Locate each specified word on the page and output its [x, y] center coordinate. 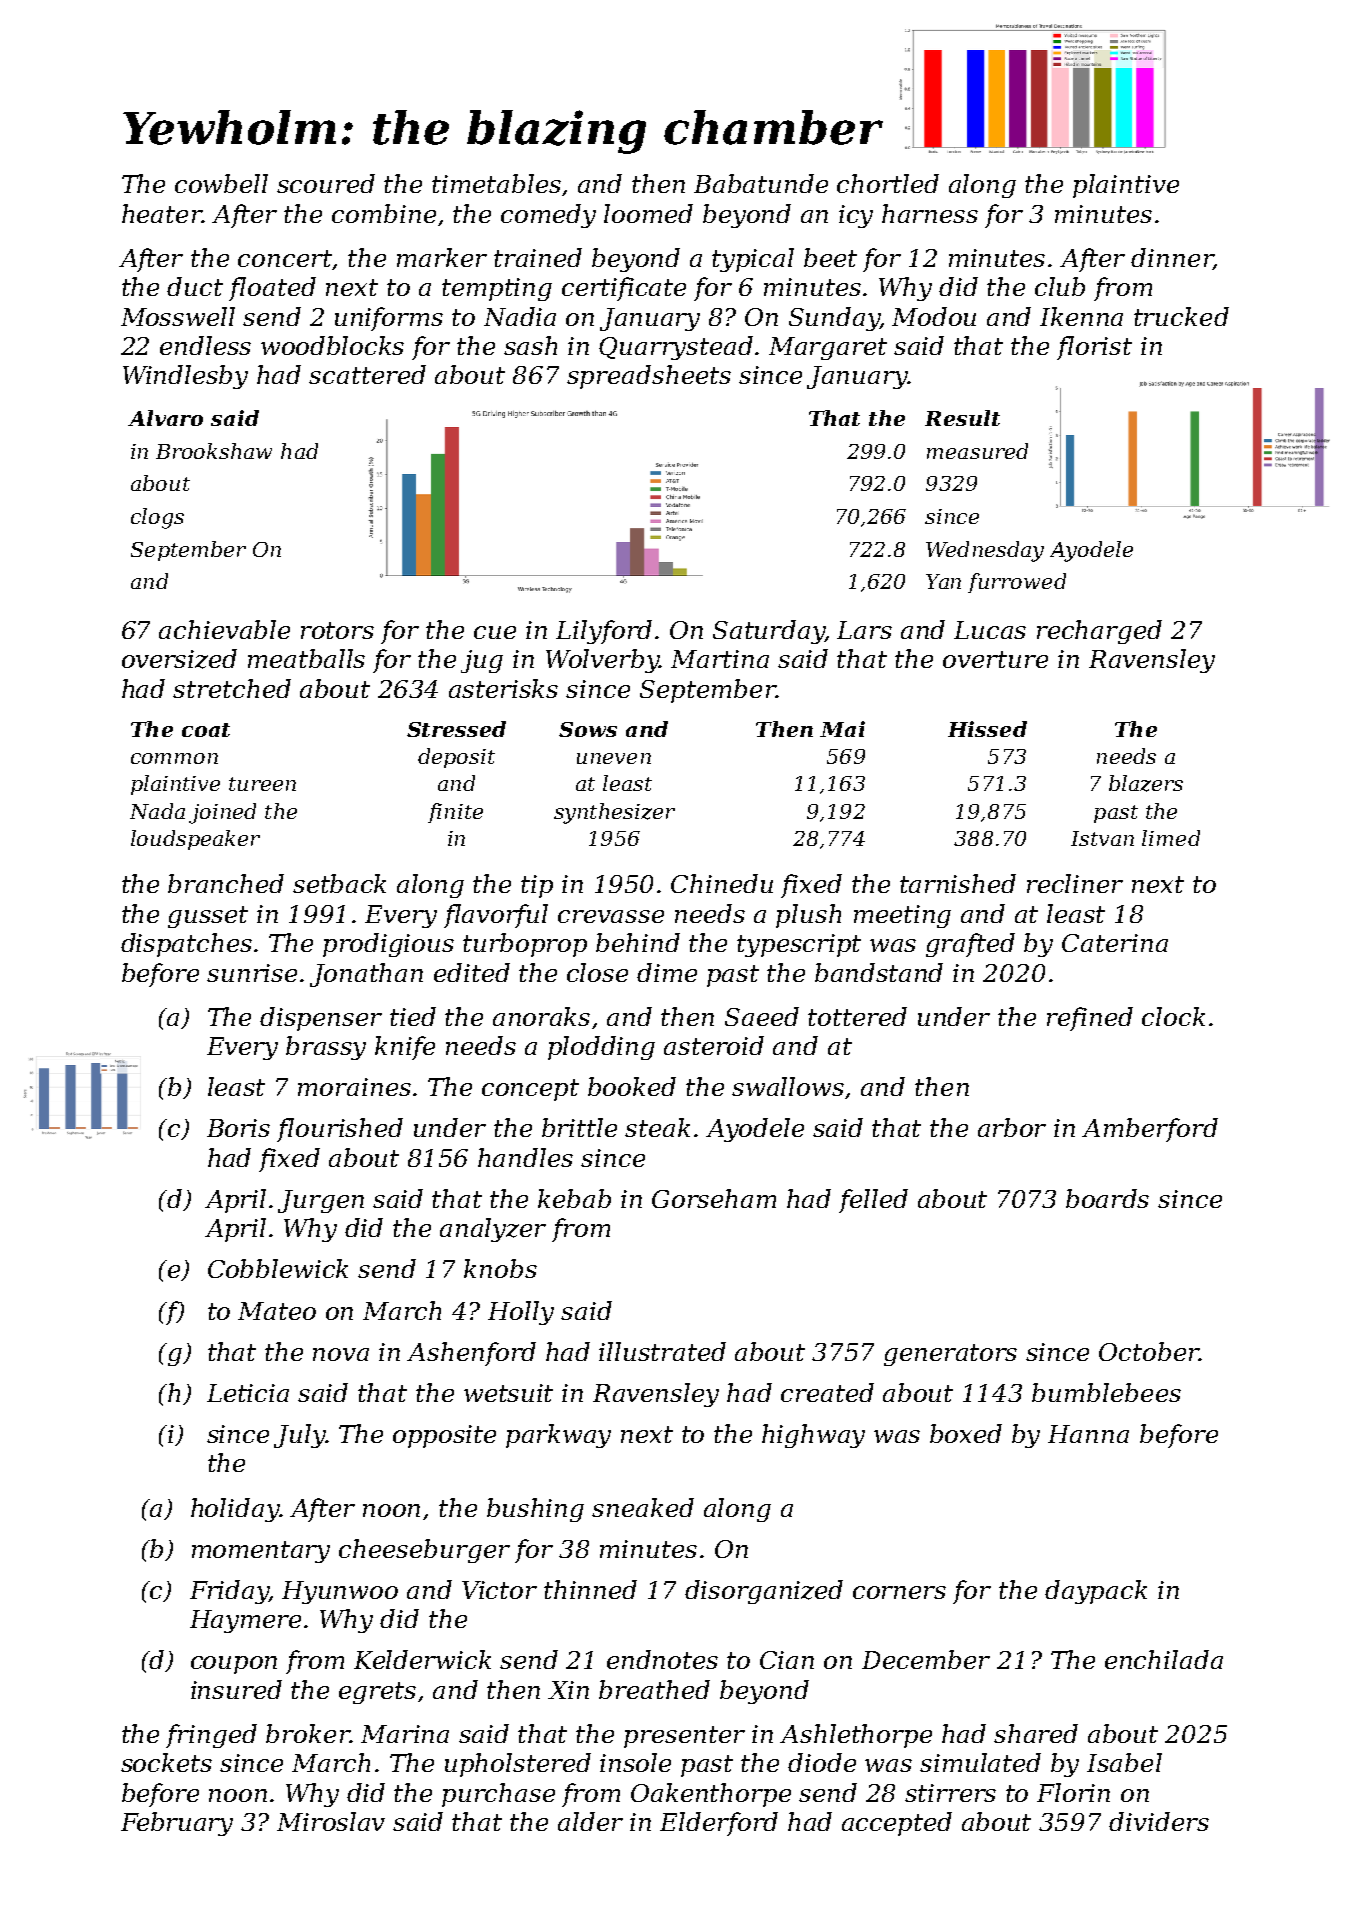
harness [930, 213]
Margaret [828, 348]
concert [285, 260]
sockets [166, 1762]
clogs [157, 518]
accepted [897, 1824]
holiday [235, 1510]
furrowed [1017, 583]
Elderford [719, 1824]
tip [537, 886]
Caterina [1115, 943]
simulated [980, 1762]
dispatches [186, 945]
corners [899, 1592]
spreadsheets [649, 377]
